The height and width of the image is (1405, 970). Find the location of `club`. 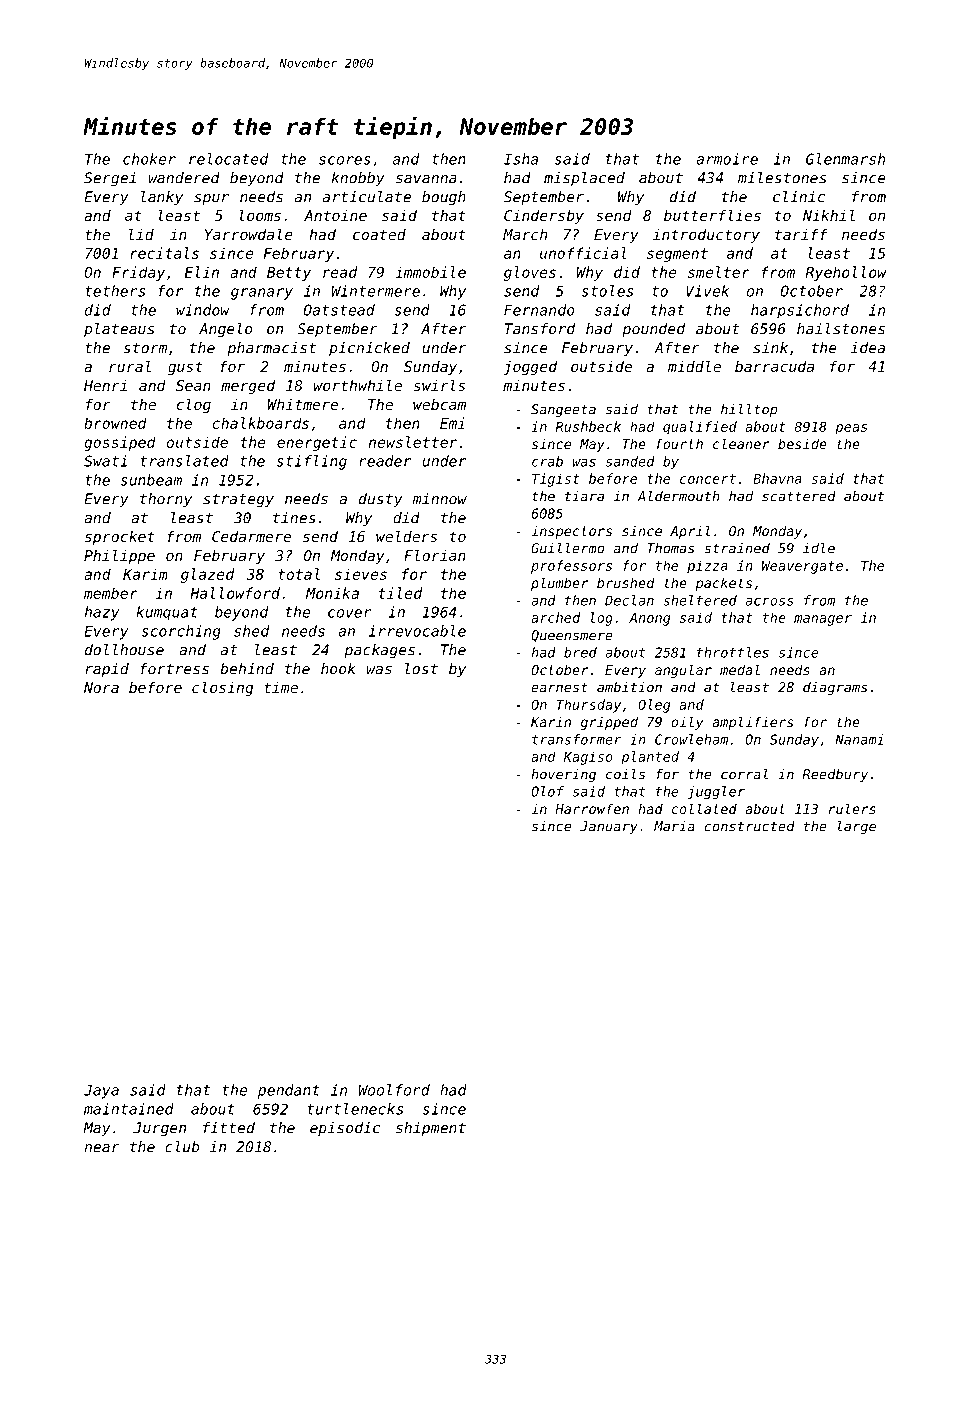

club is located at coordinates (182, 1147).
